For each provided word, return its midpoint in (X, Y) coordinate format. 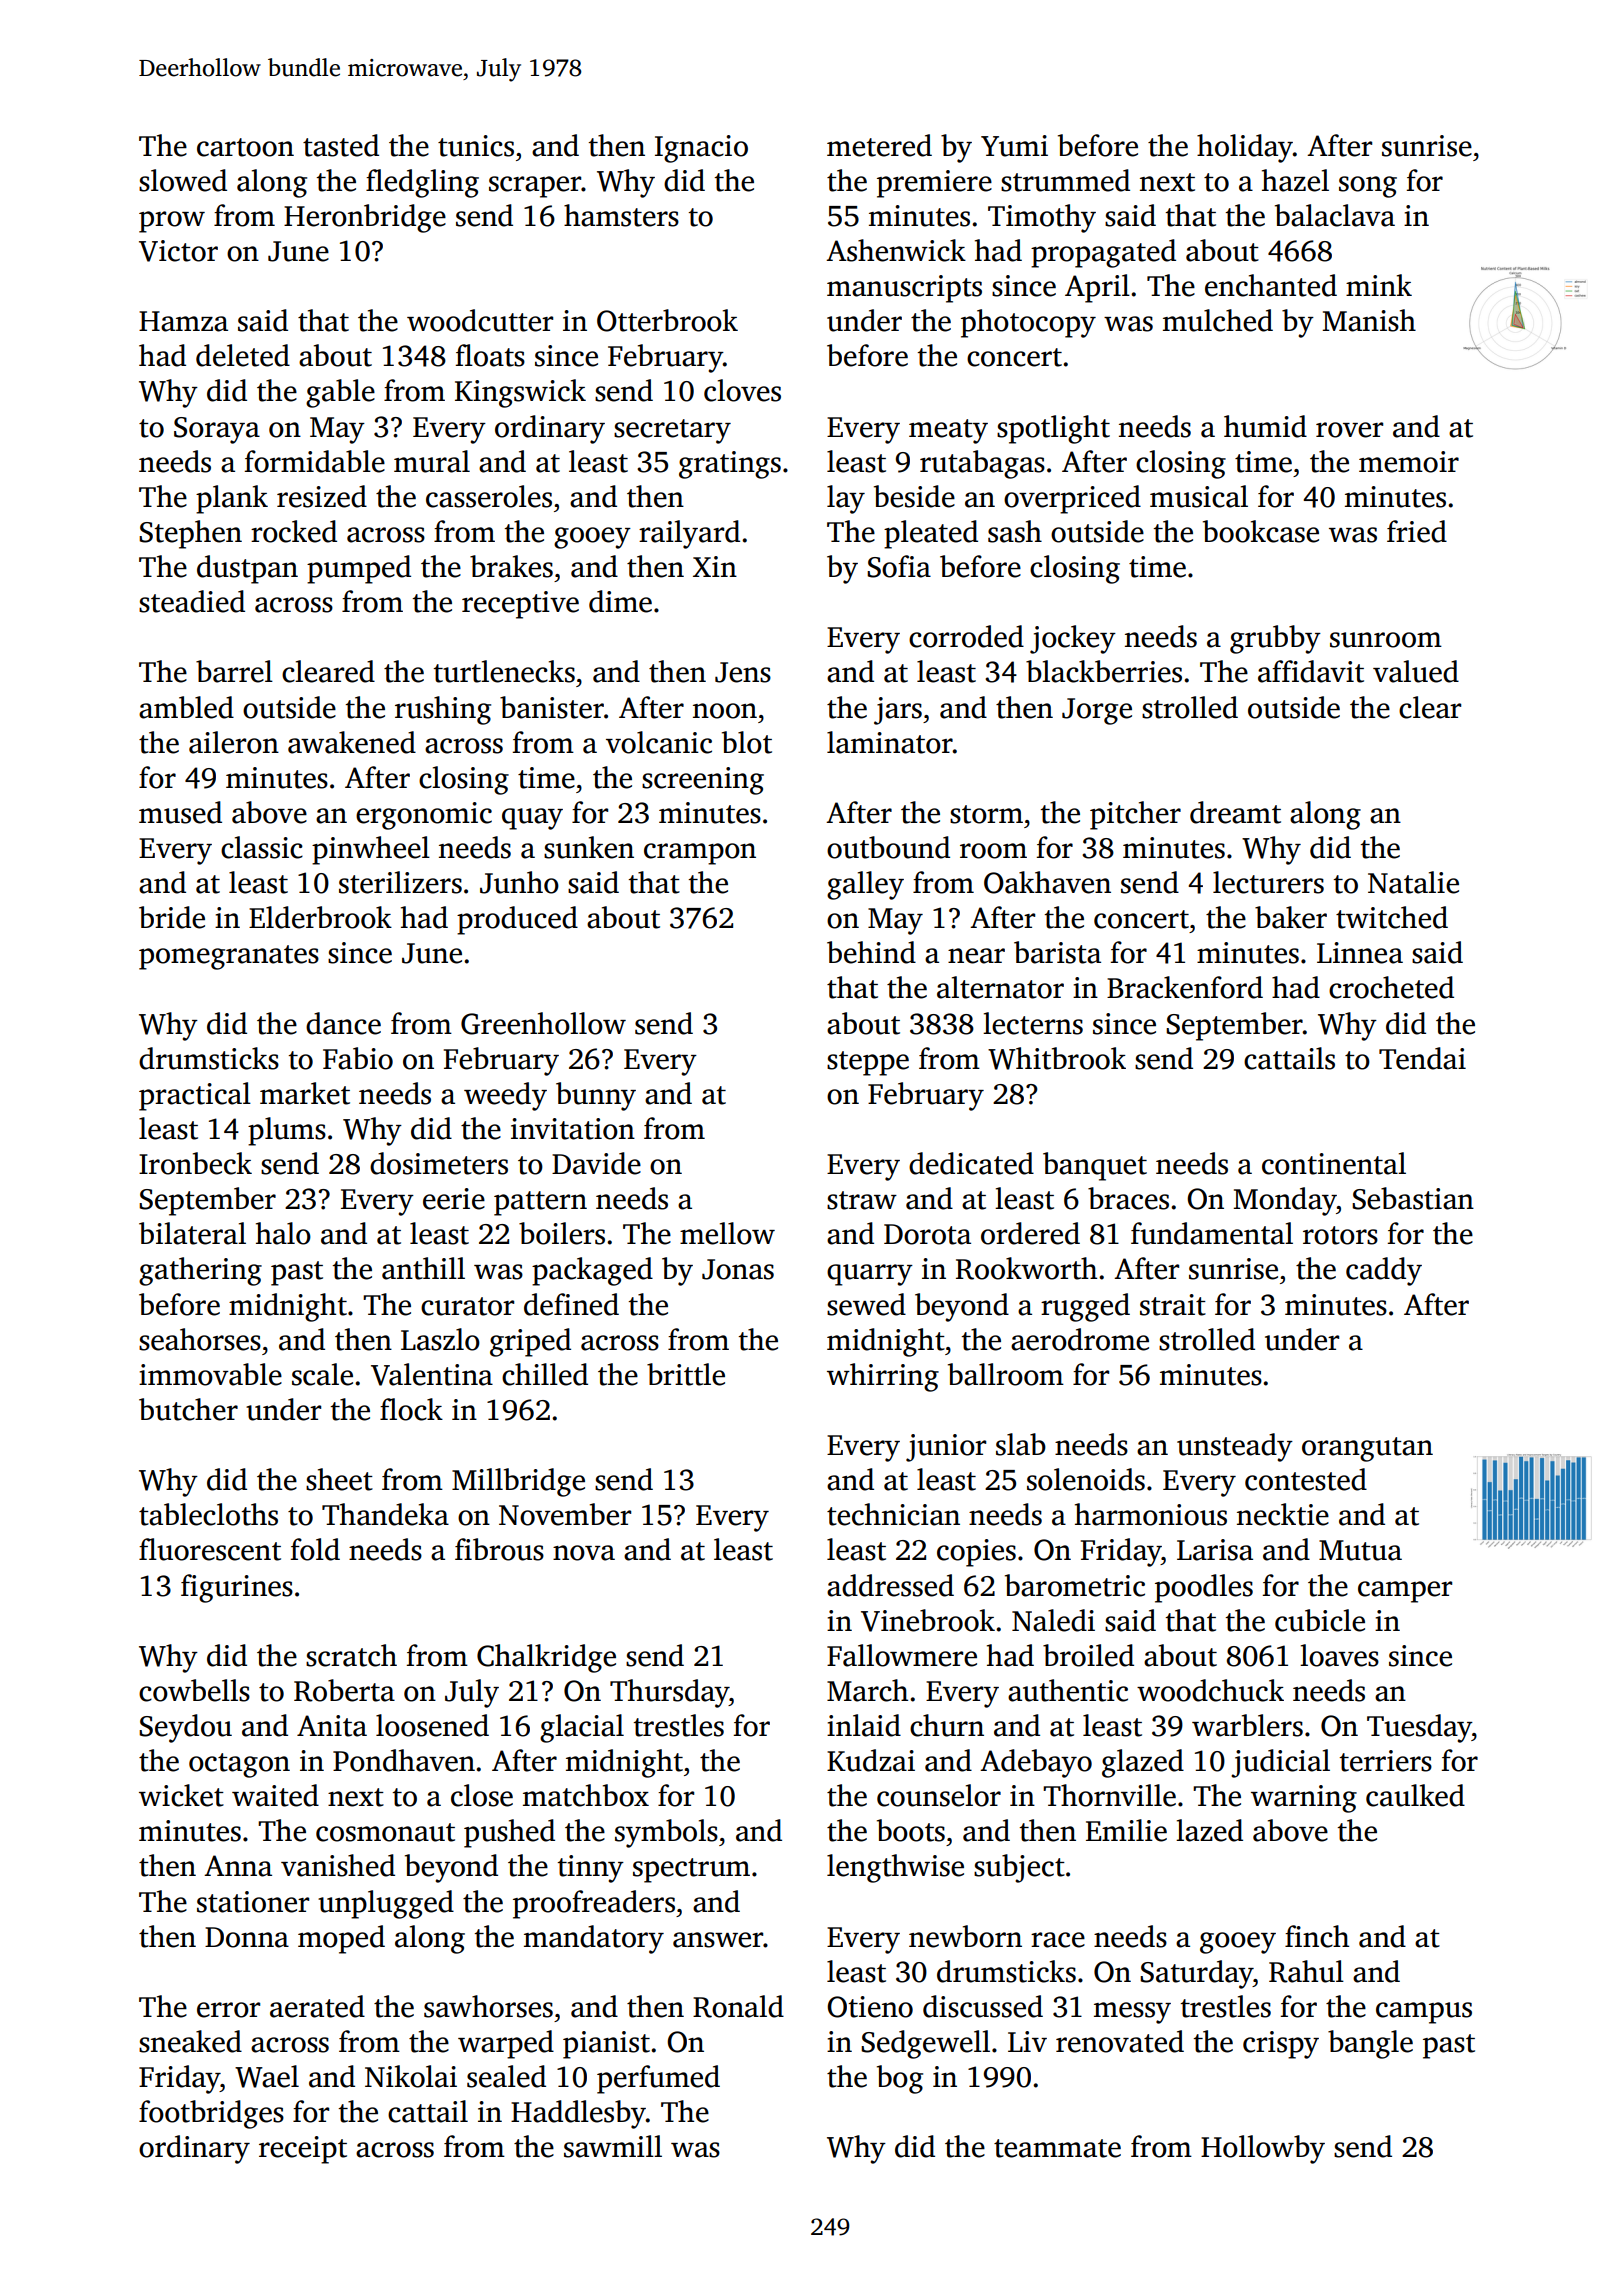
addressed (890, 1585)
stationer (253, 1902)
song (1368, 187)
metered (879, 145)
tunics (476, 146)
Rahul (1306, 1971)
